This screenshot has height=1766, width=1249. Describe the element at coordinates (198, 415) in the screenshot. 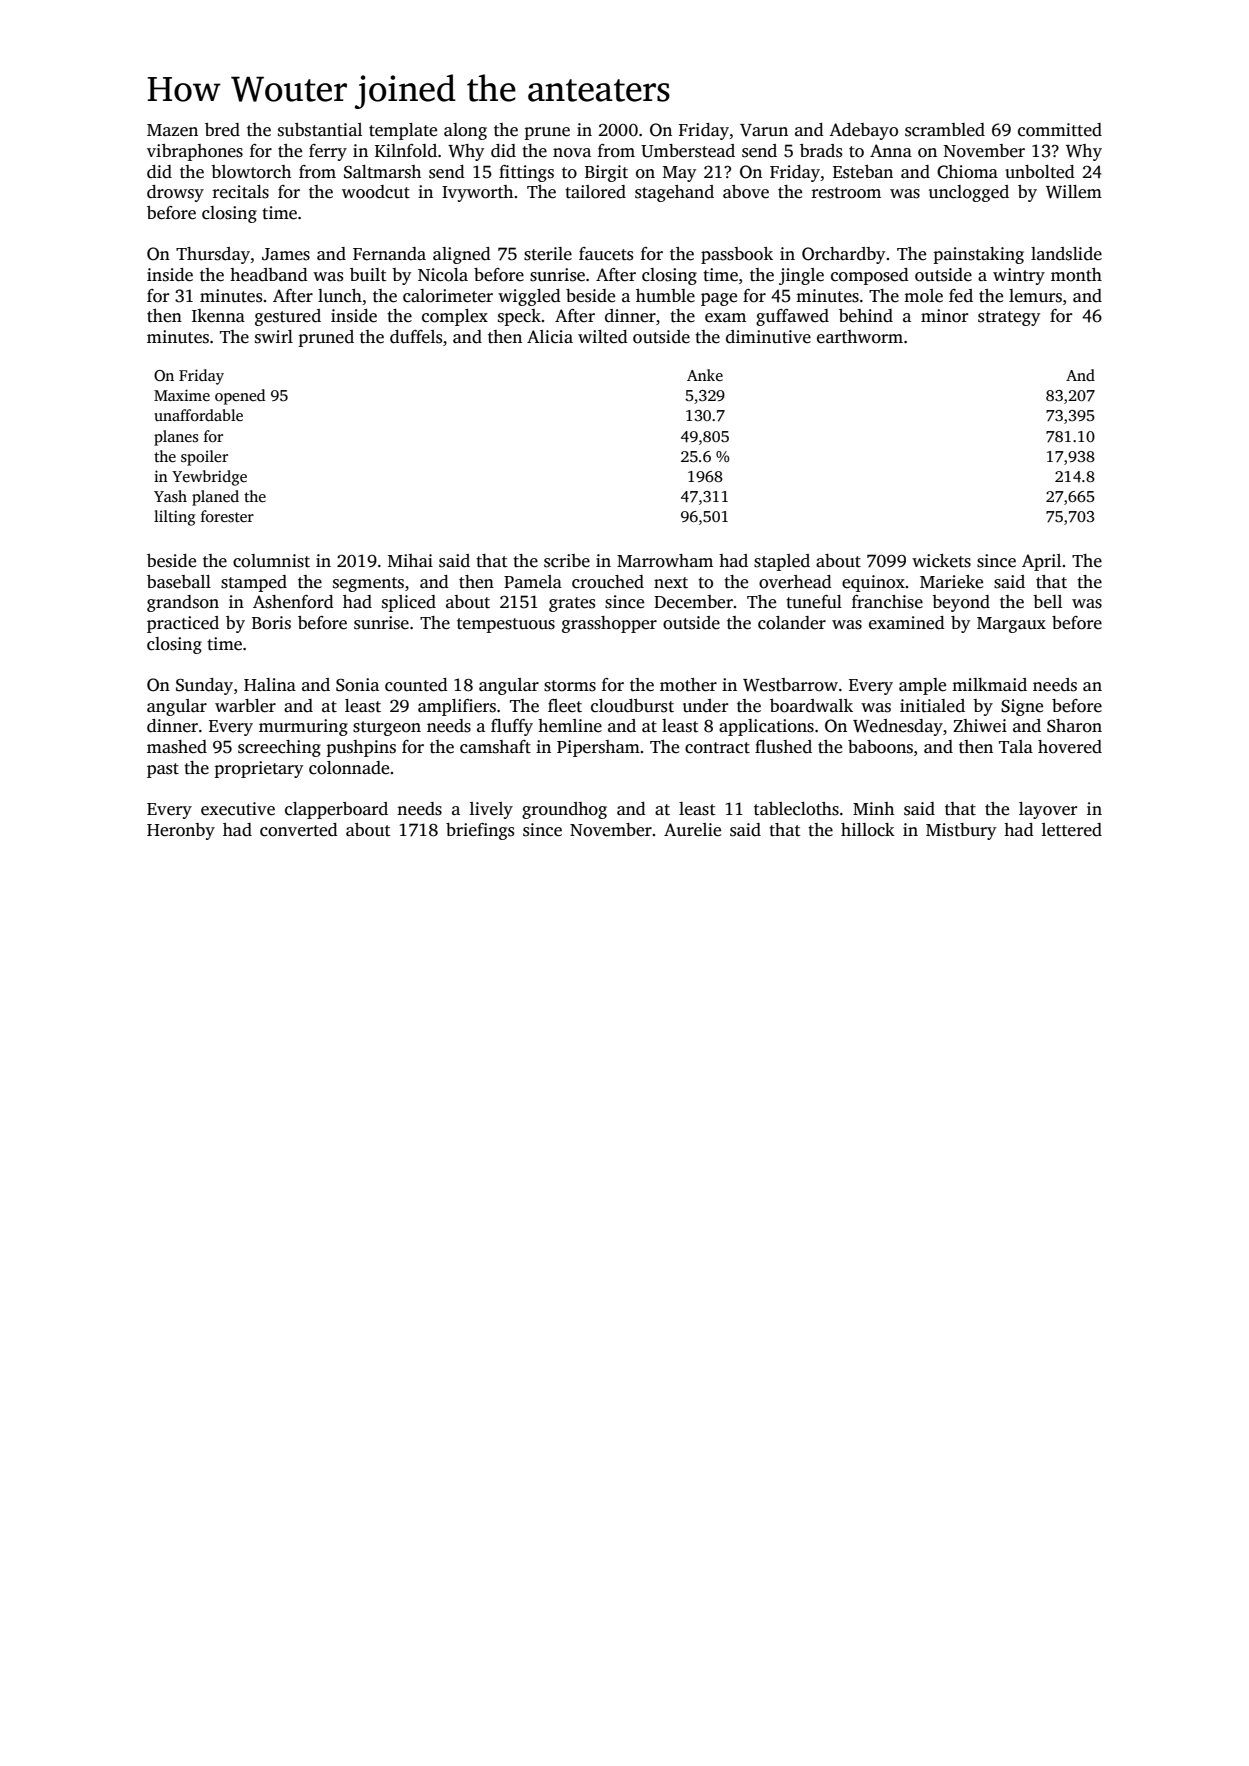

I see `unaffordable` at that location.
